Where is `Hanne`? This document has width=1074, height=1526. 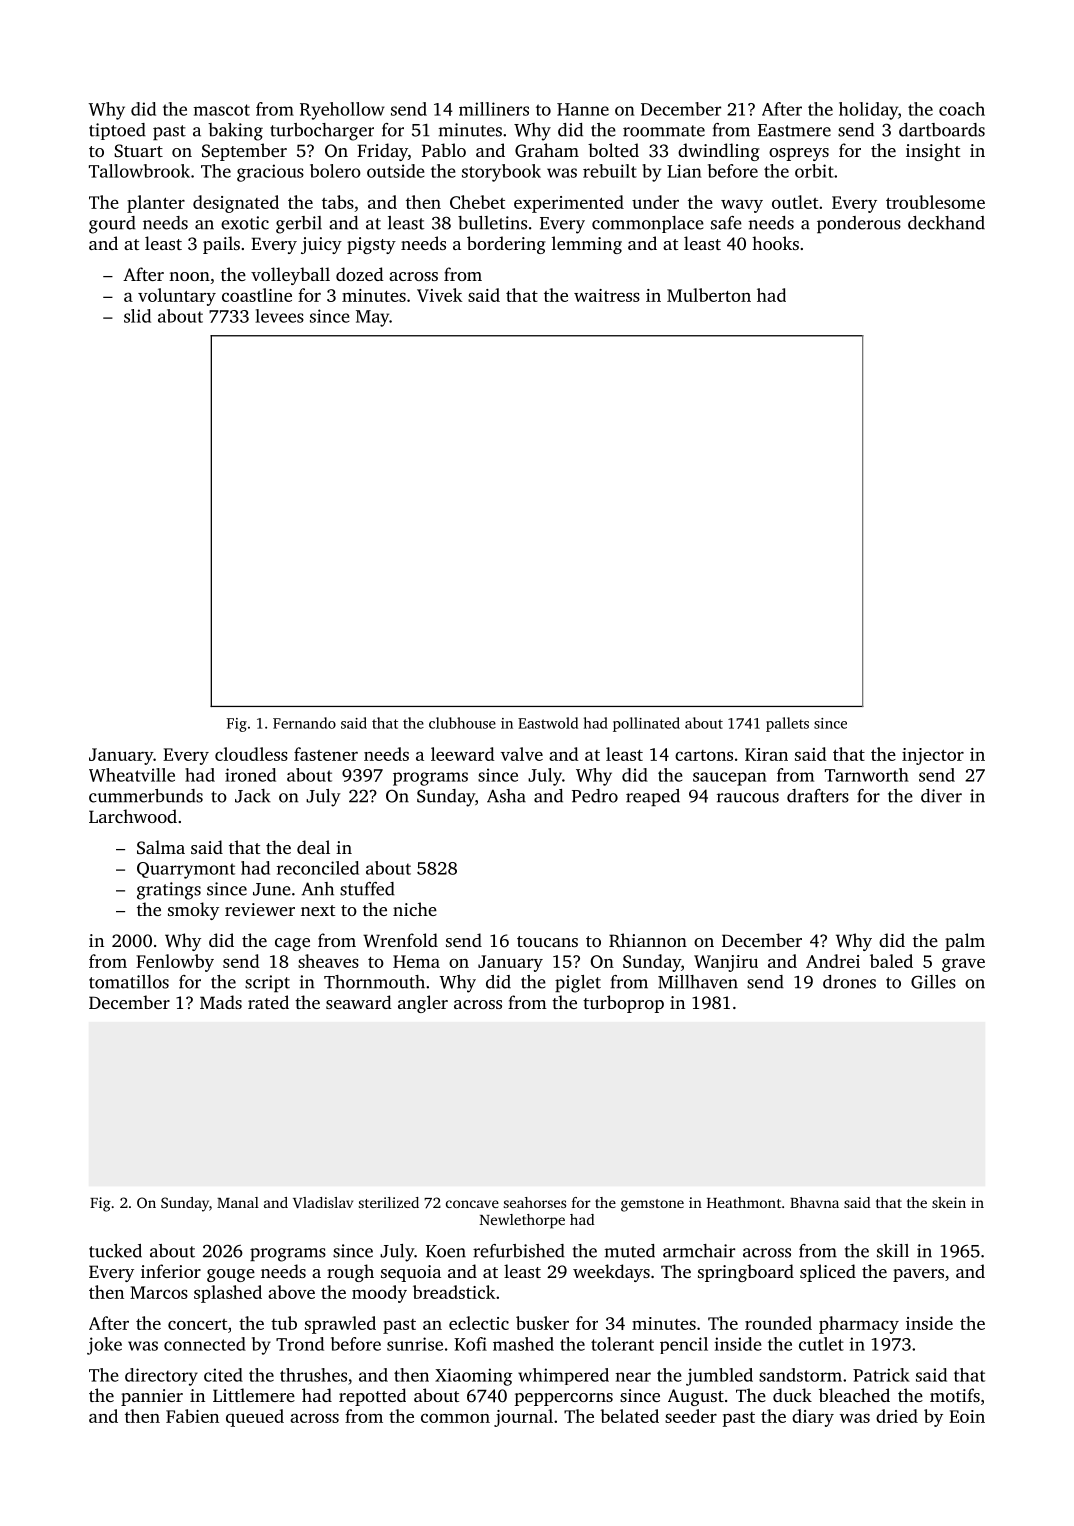 Hanne is located at coordinates (583, 109).
